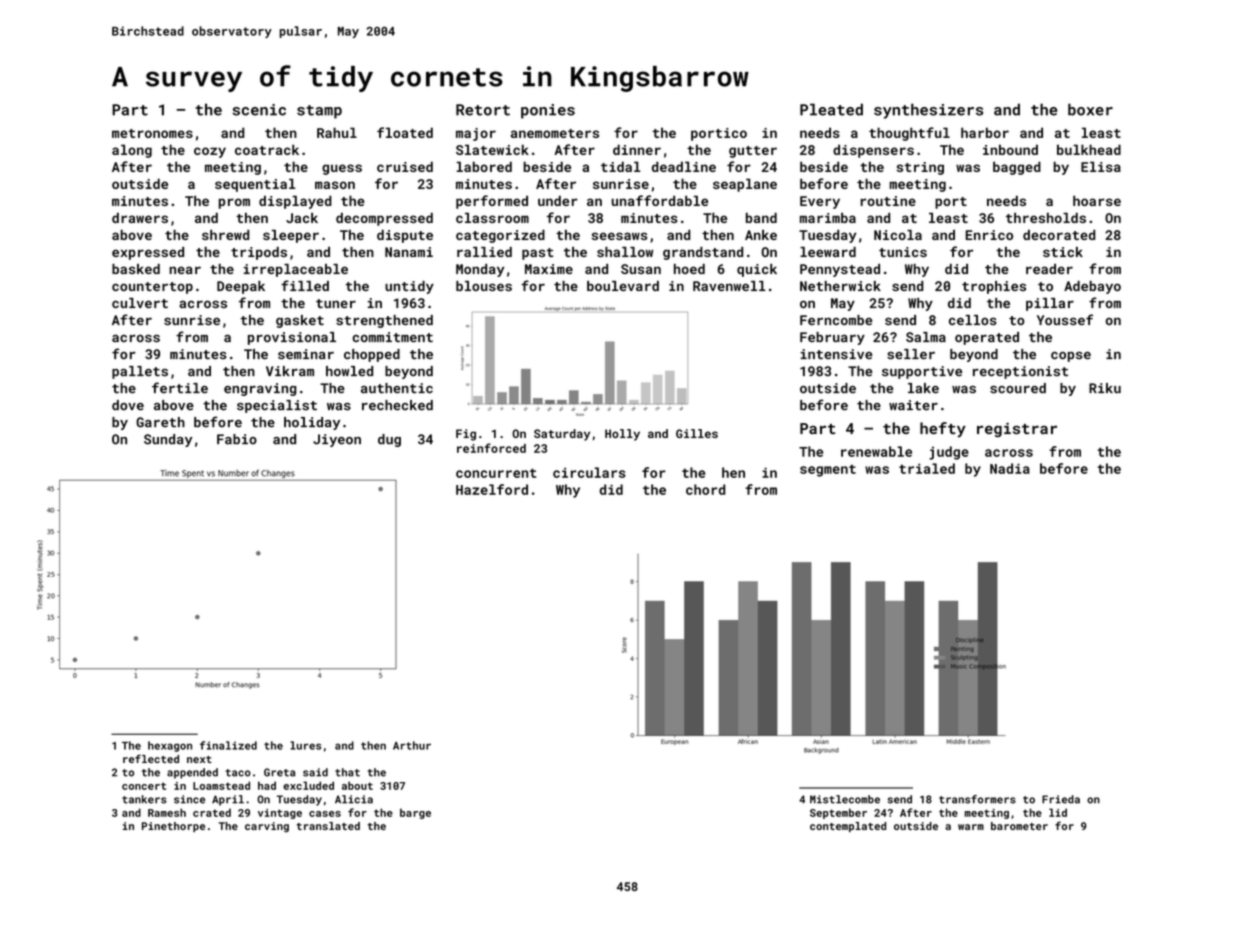  Describe the element at coordinates (342, 169) in the image. I see `guess` at that location.
